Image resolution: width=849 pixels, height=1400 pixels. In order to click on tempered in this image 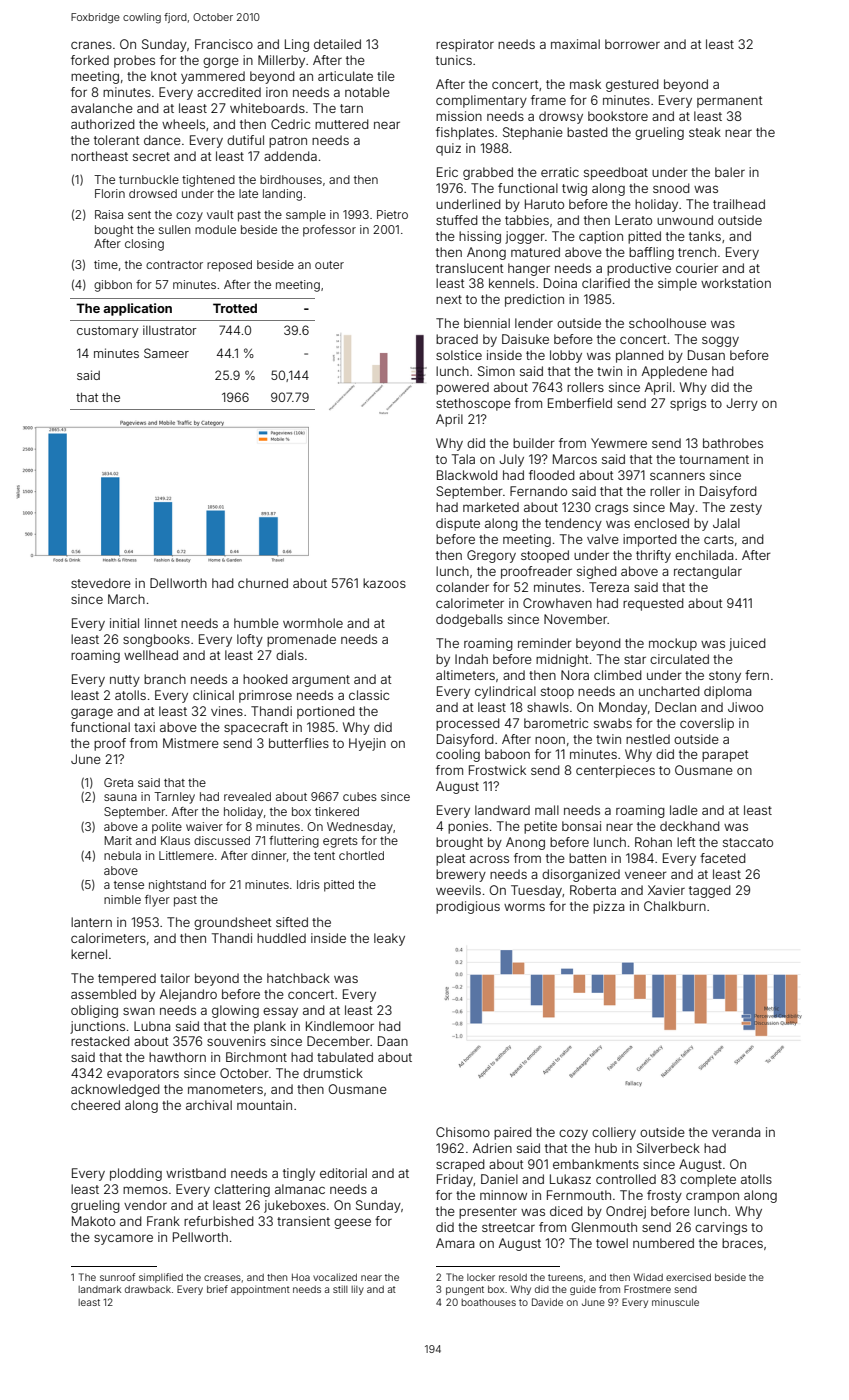, I will do `click(127, 979)`.
